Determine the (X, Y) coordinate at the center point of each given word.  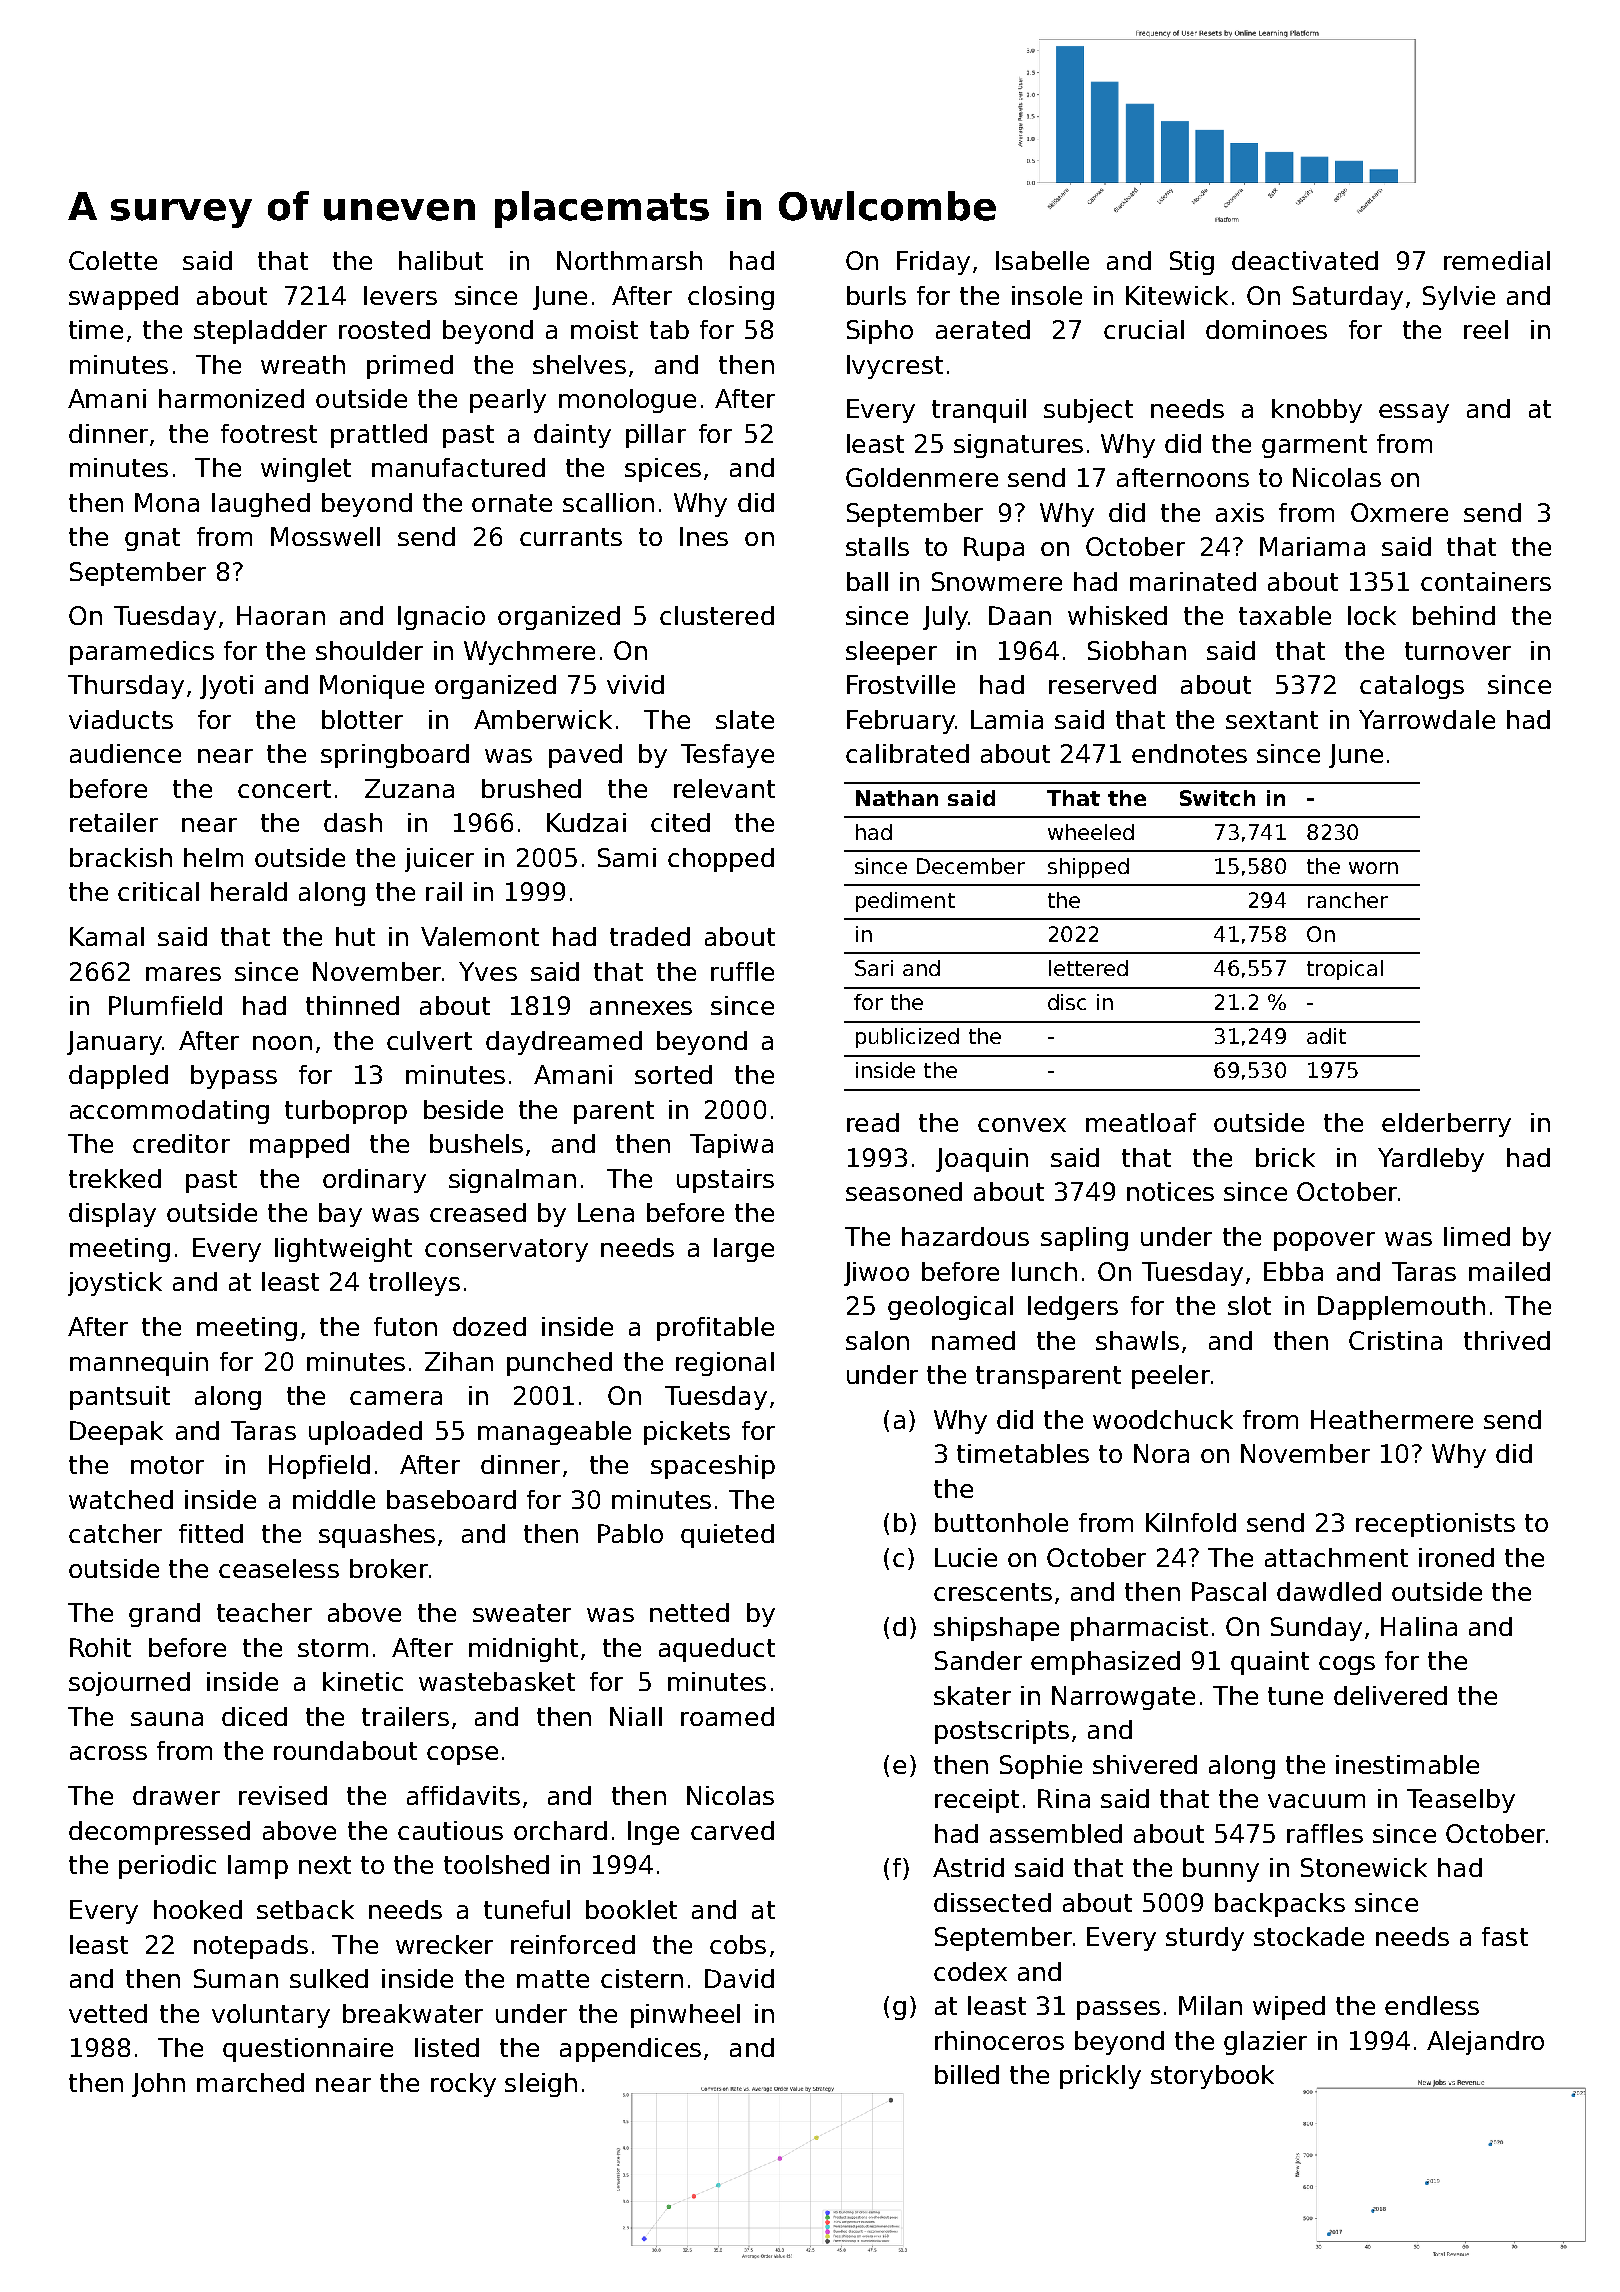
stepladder (260, 332)
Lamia (1007, 719)
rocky (463, 2085)
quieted (727, 1536)
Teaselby (1461, 1801)
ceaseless (279, 1568)
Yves (488, 971)
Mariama (1312, 546)
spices (663, 470)
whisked (1117, 615)
